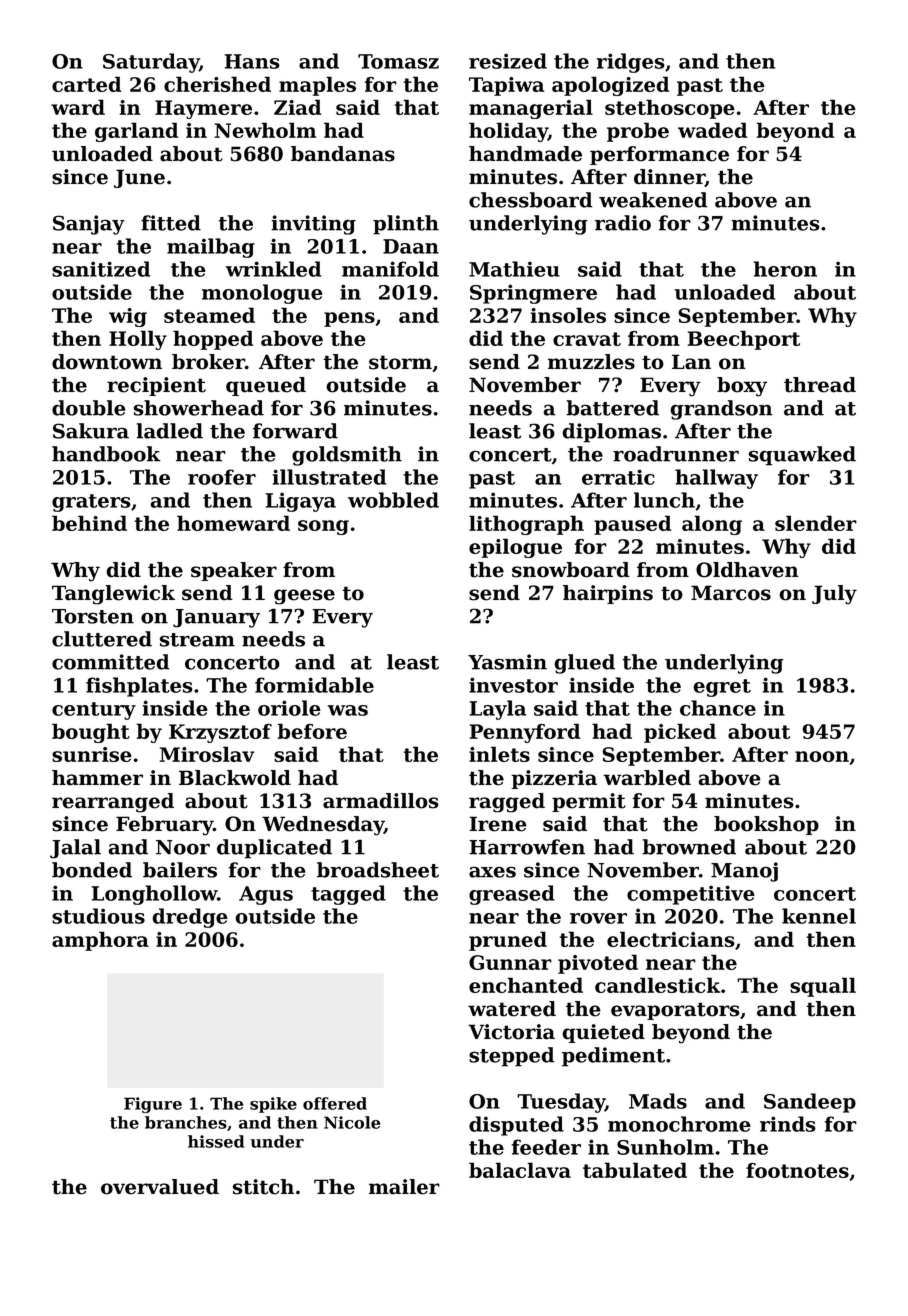 The height and width of the page is (1316, 908). Describe the element at coordinates (647, 778) in the page. I see `warbled` at that location.
